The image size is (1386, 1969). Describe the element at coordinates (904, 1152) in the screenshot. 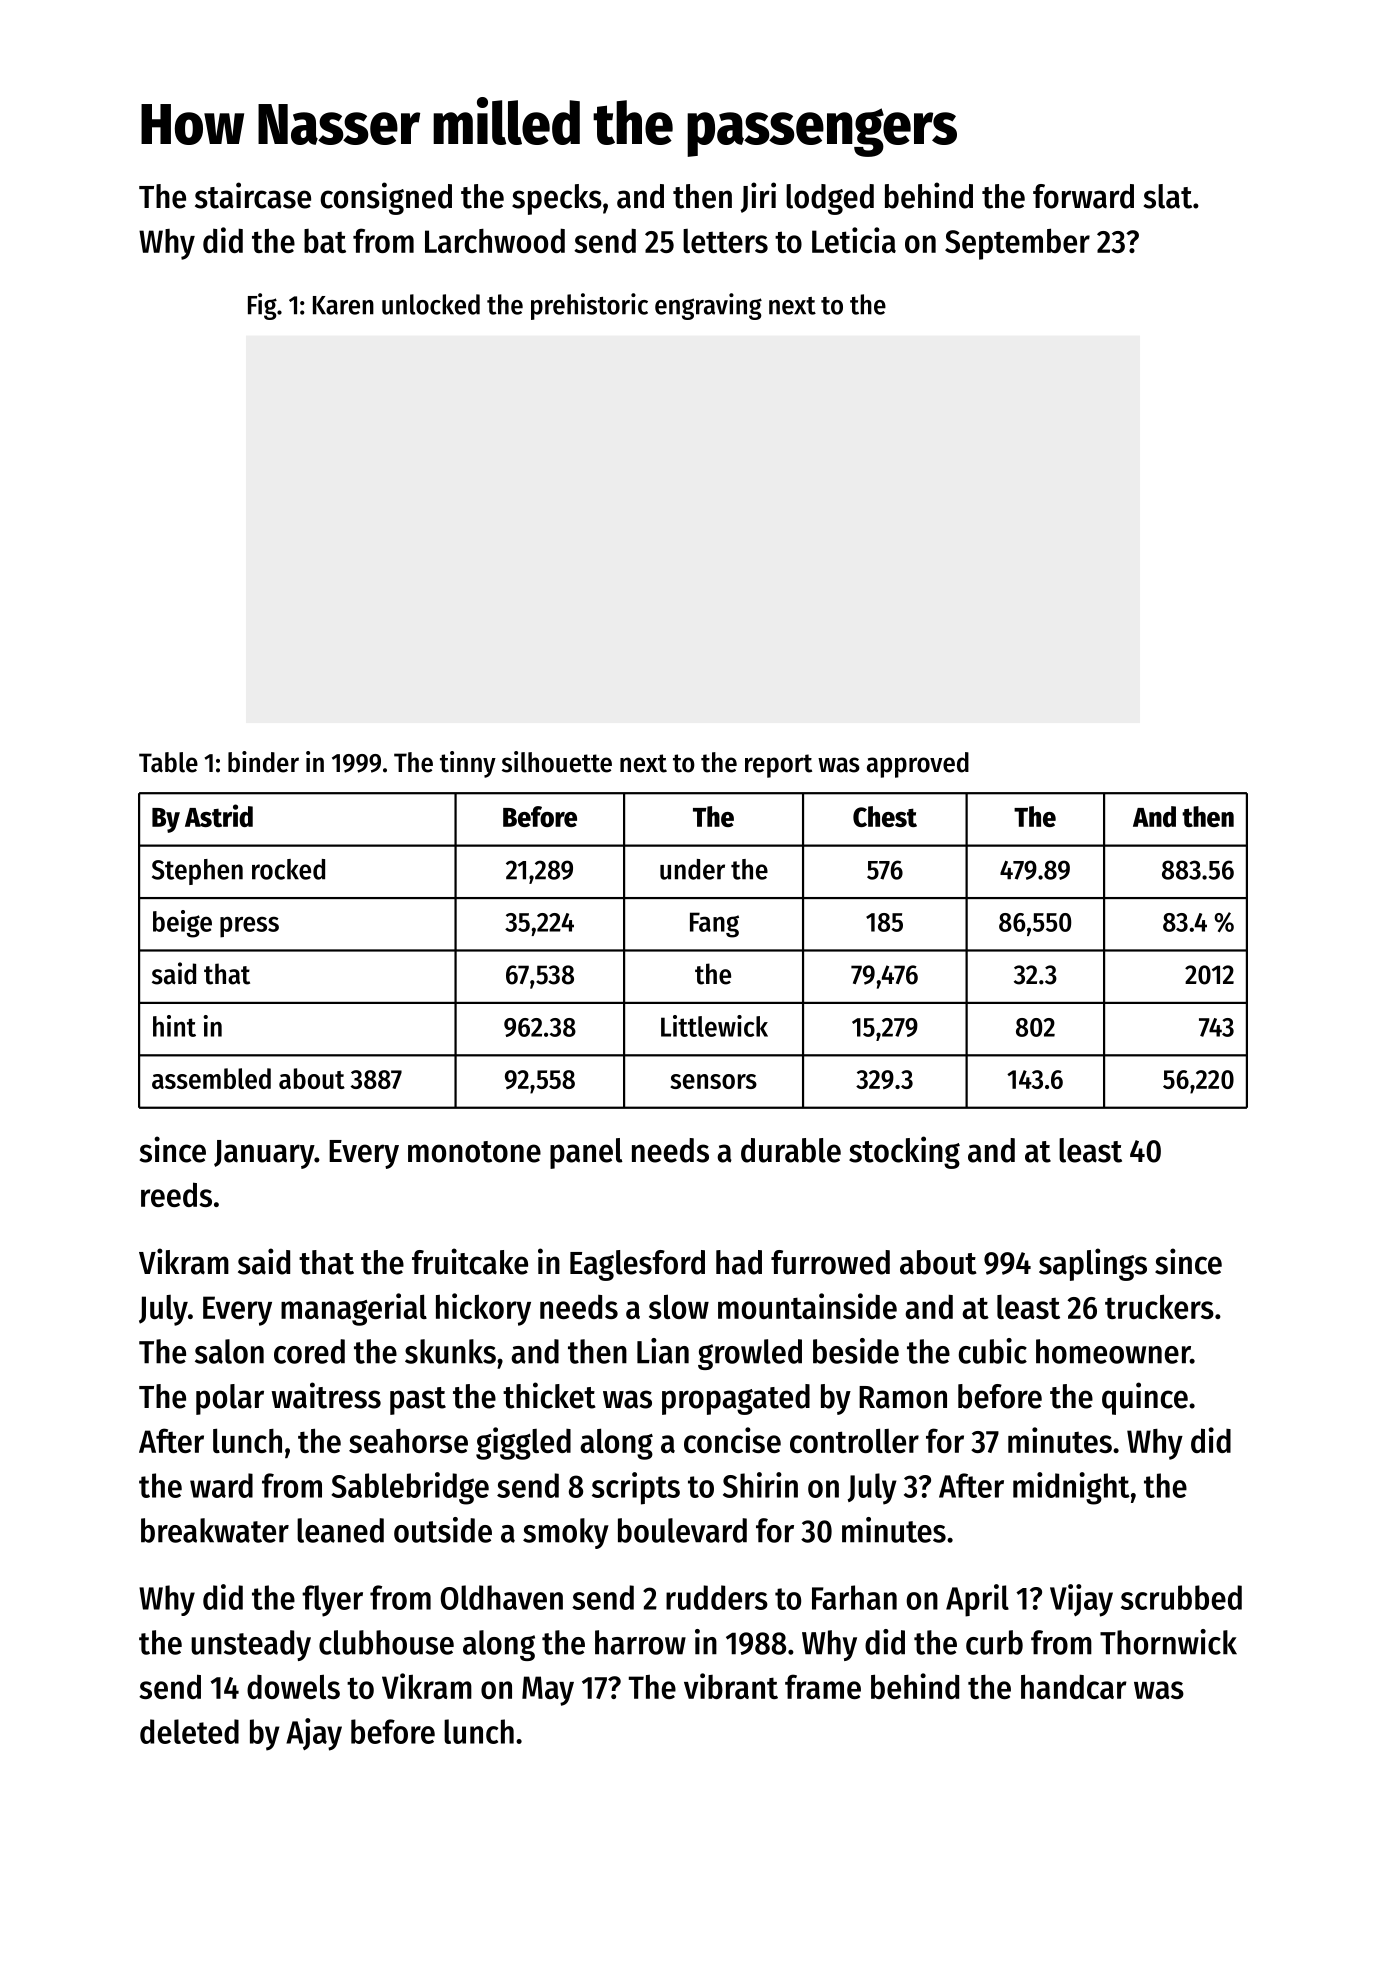

I see `stocking` at that location.
